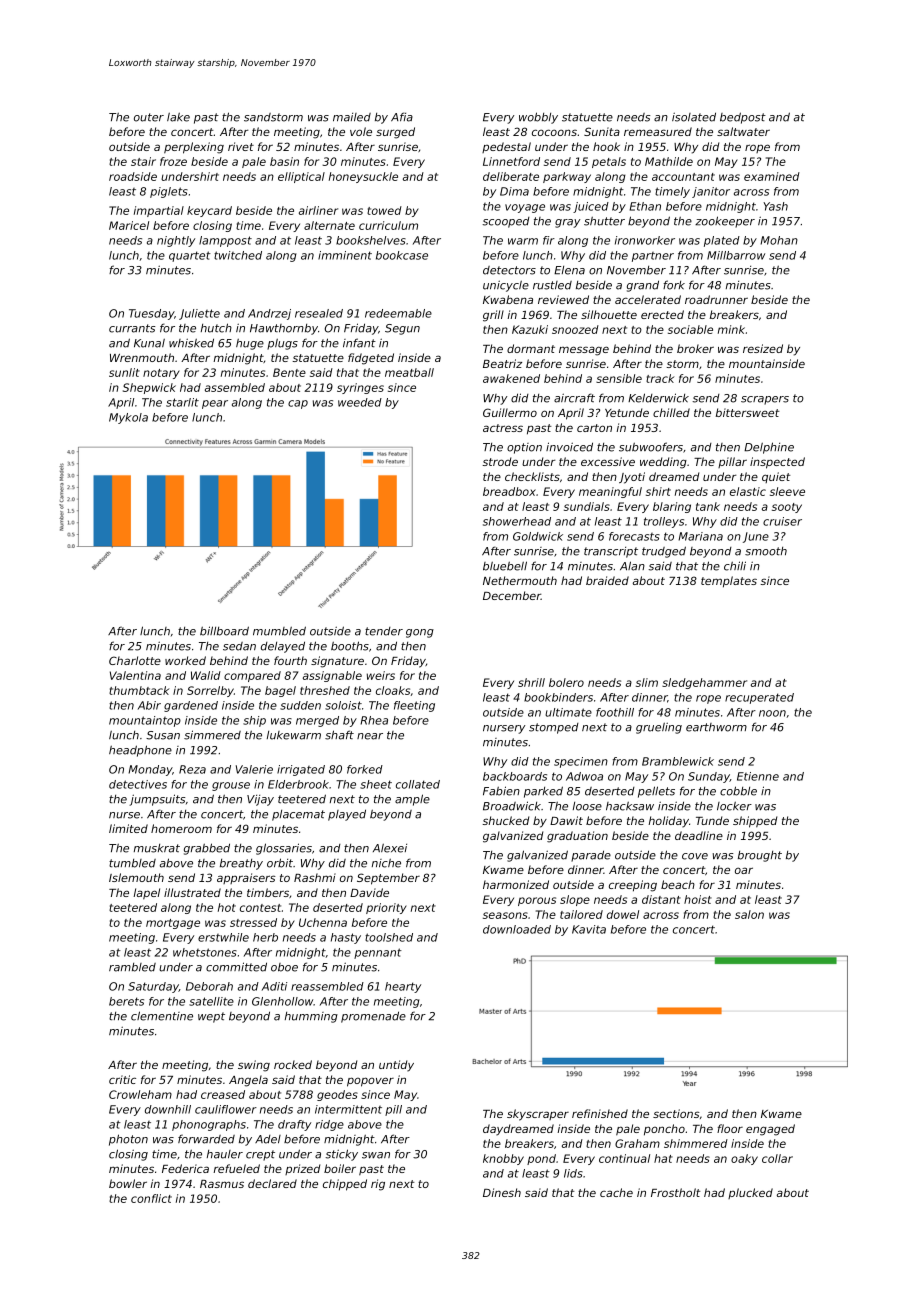 The height and width of the screenshot is (1308, 924). What do you see at coordinates (352, 117) in the screenshot?
I see `mailed` at bounding box center [352, 117].
